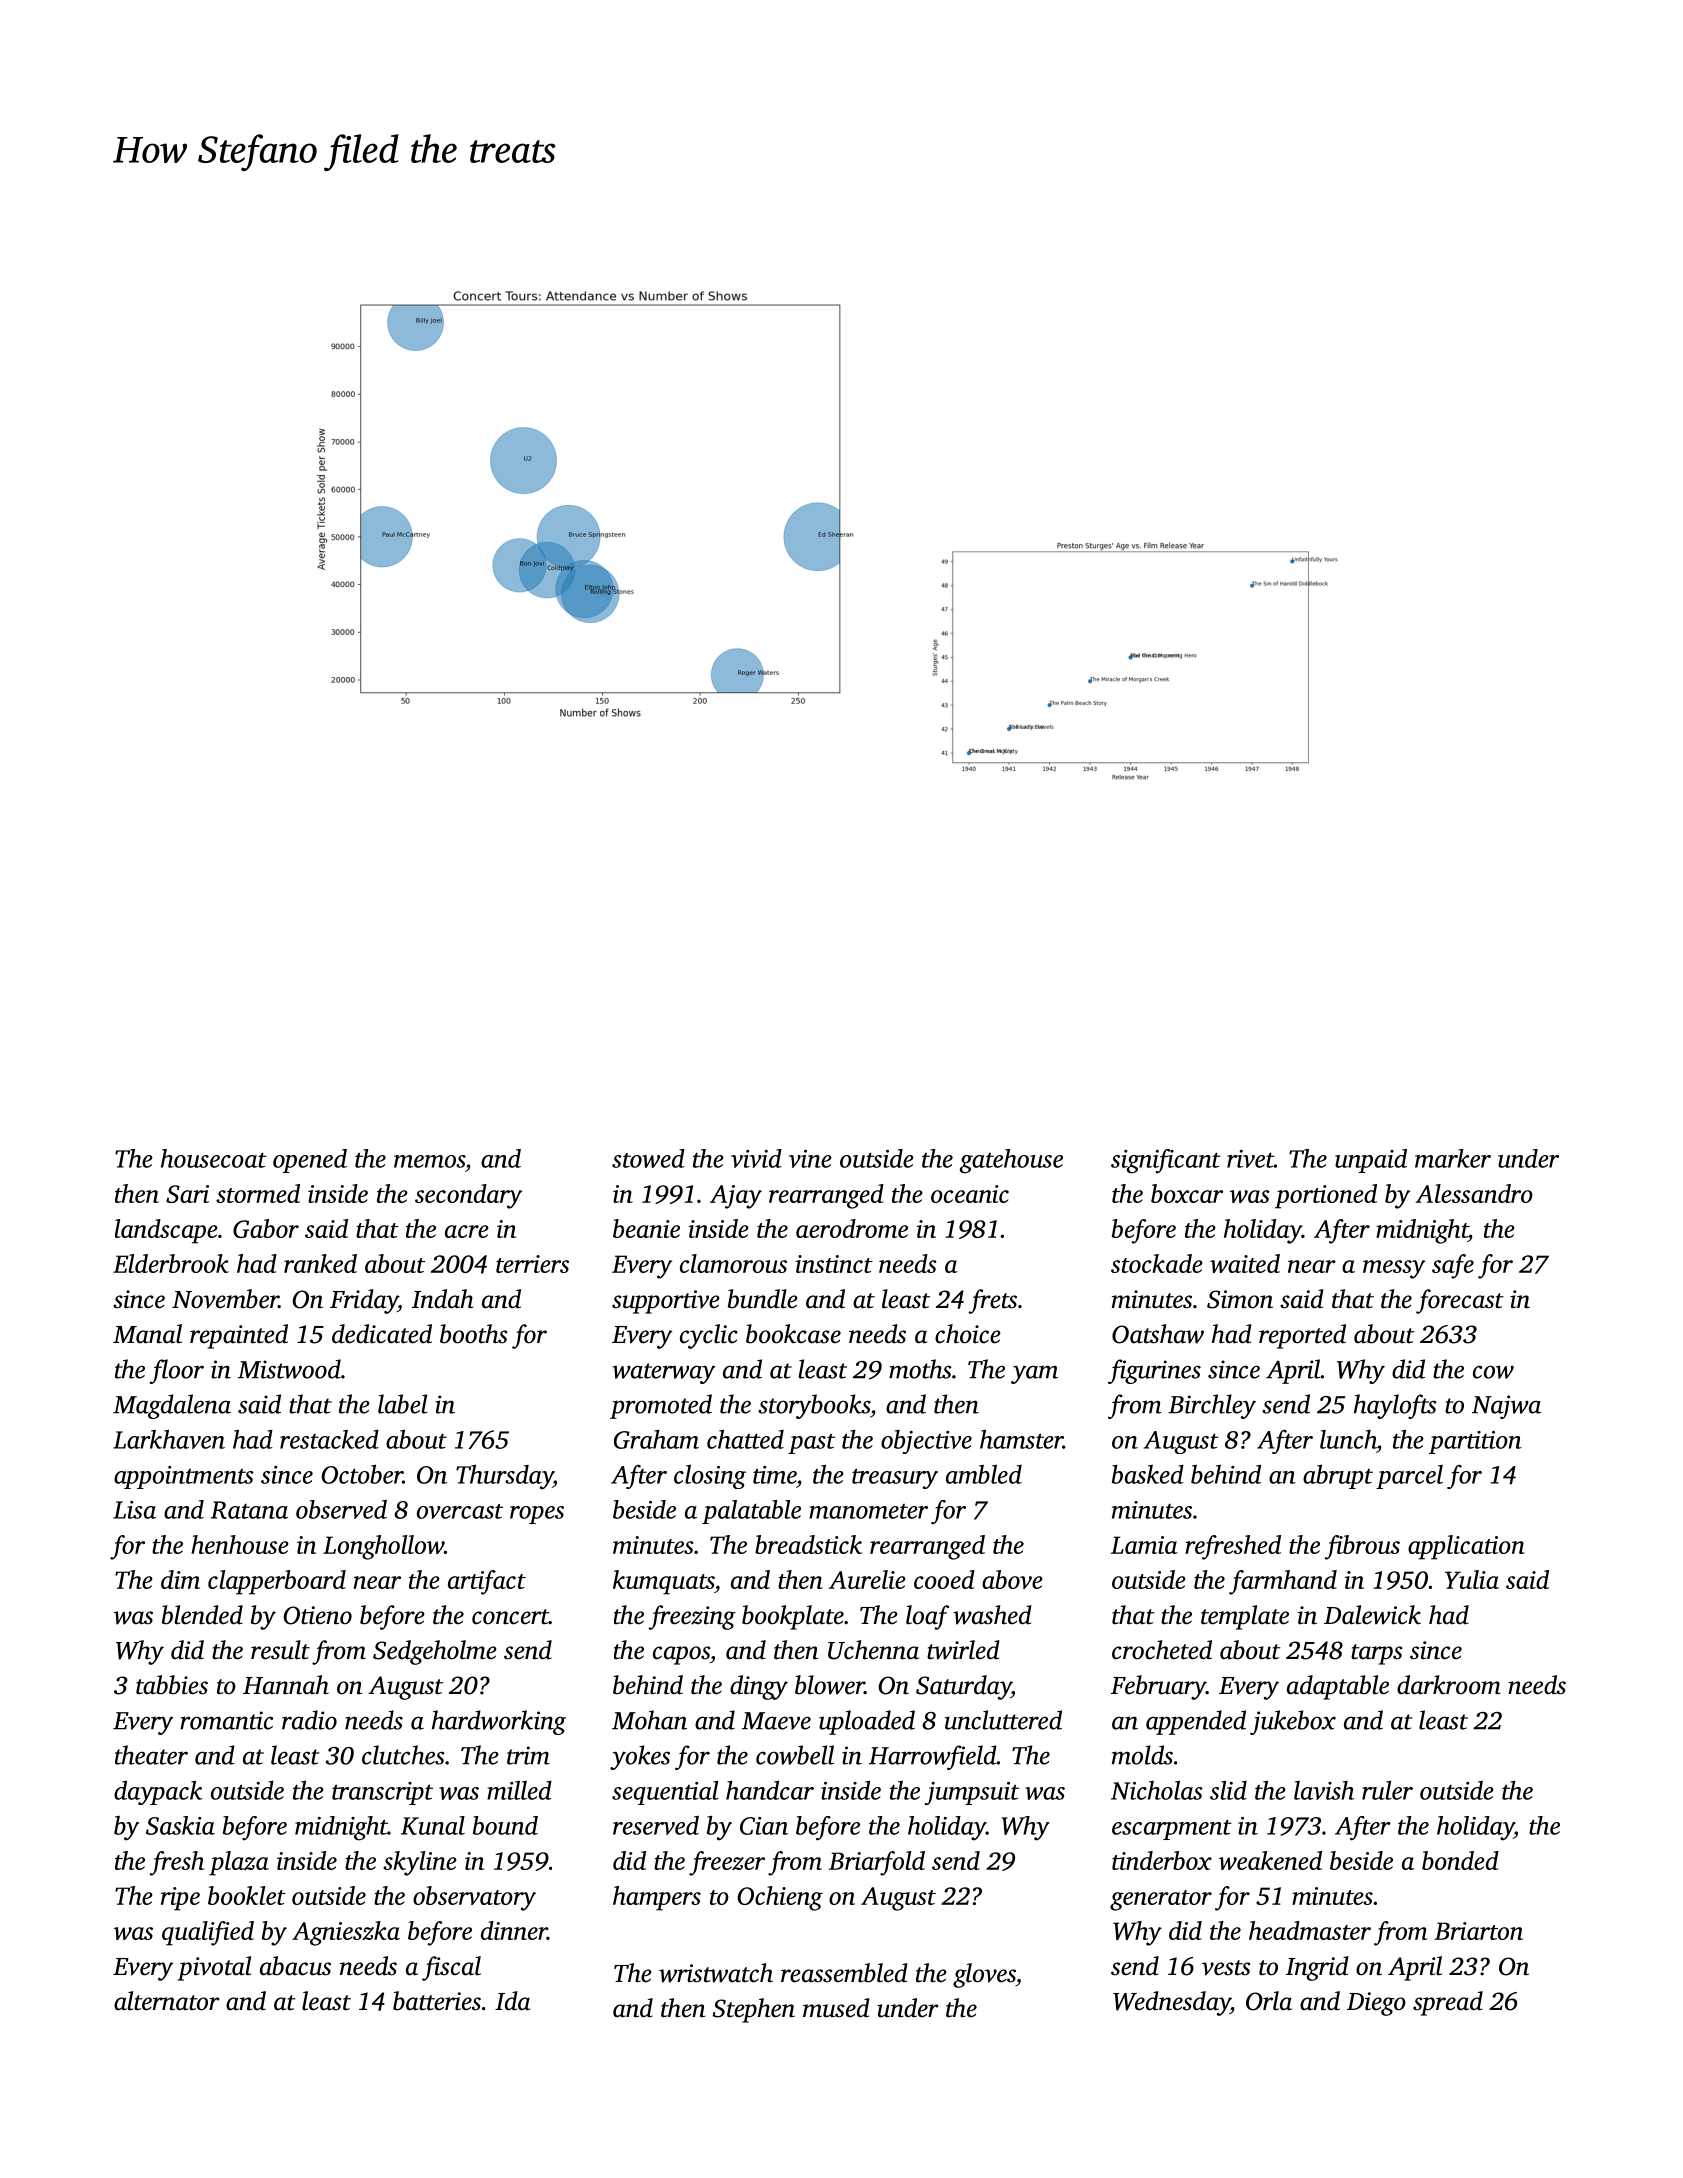 This document has width=1683, height=2178. Describe the element at coordinates (435, 1652) in the document. I see `Sedgeholme` at that location.
